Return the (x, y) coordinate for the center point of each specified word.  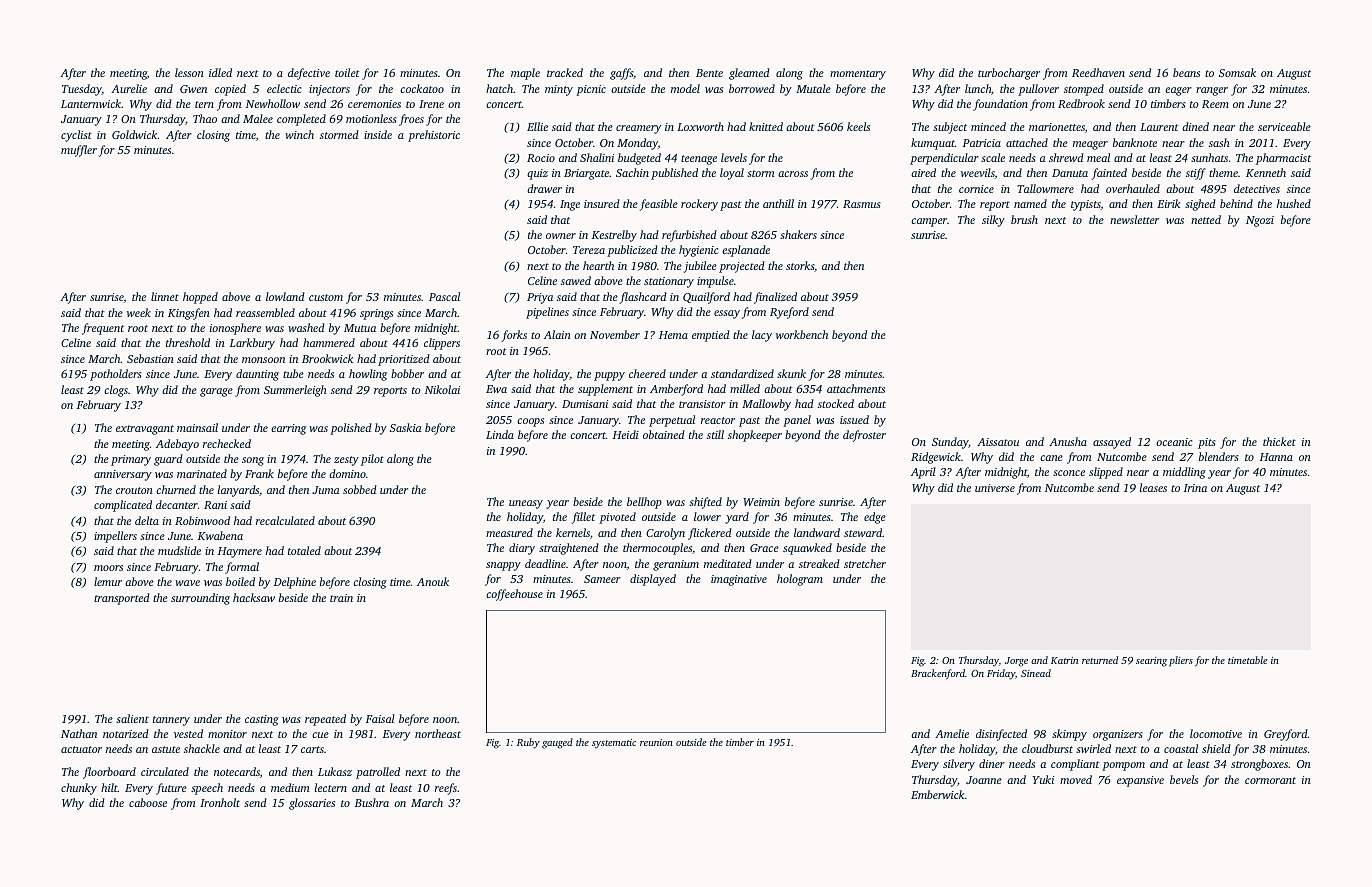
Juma (326, 490)
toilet (347, 72)
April (923, 473)
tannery (171, 721)
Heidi (626, 434)
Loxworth (700, 126)
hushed (1294, 203)
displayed (653, 580)
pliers (1181, 661)
